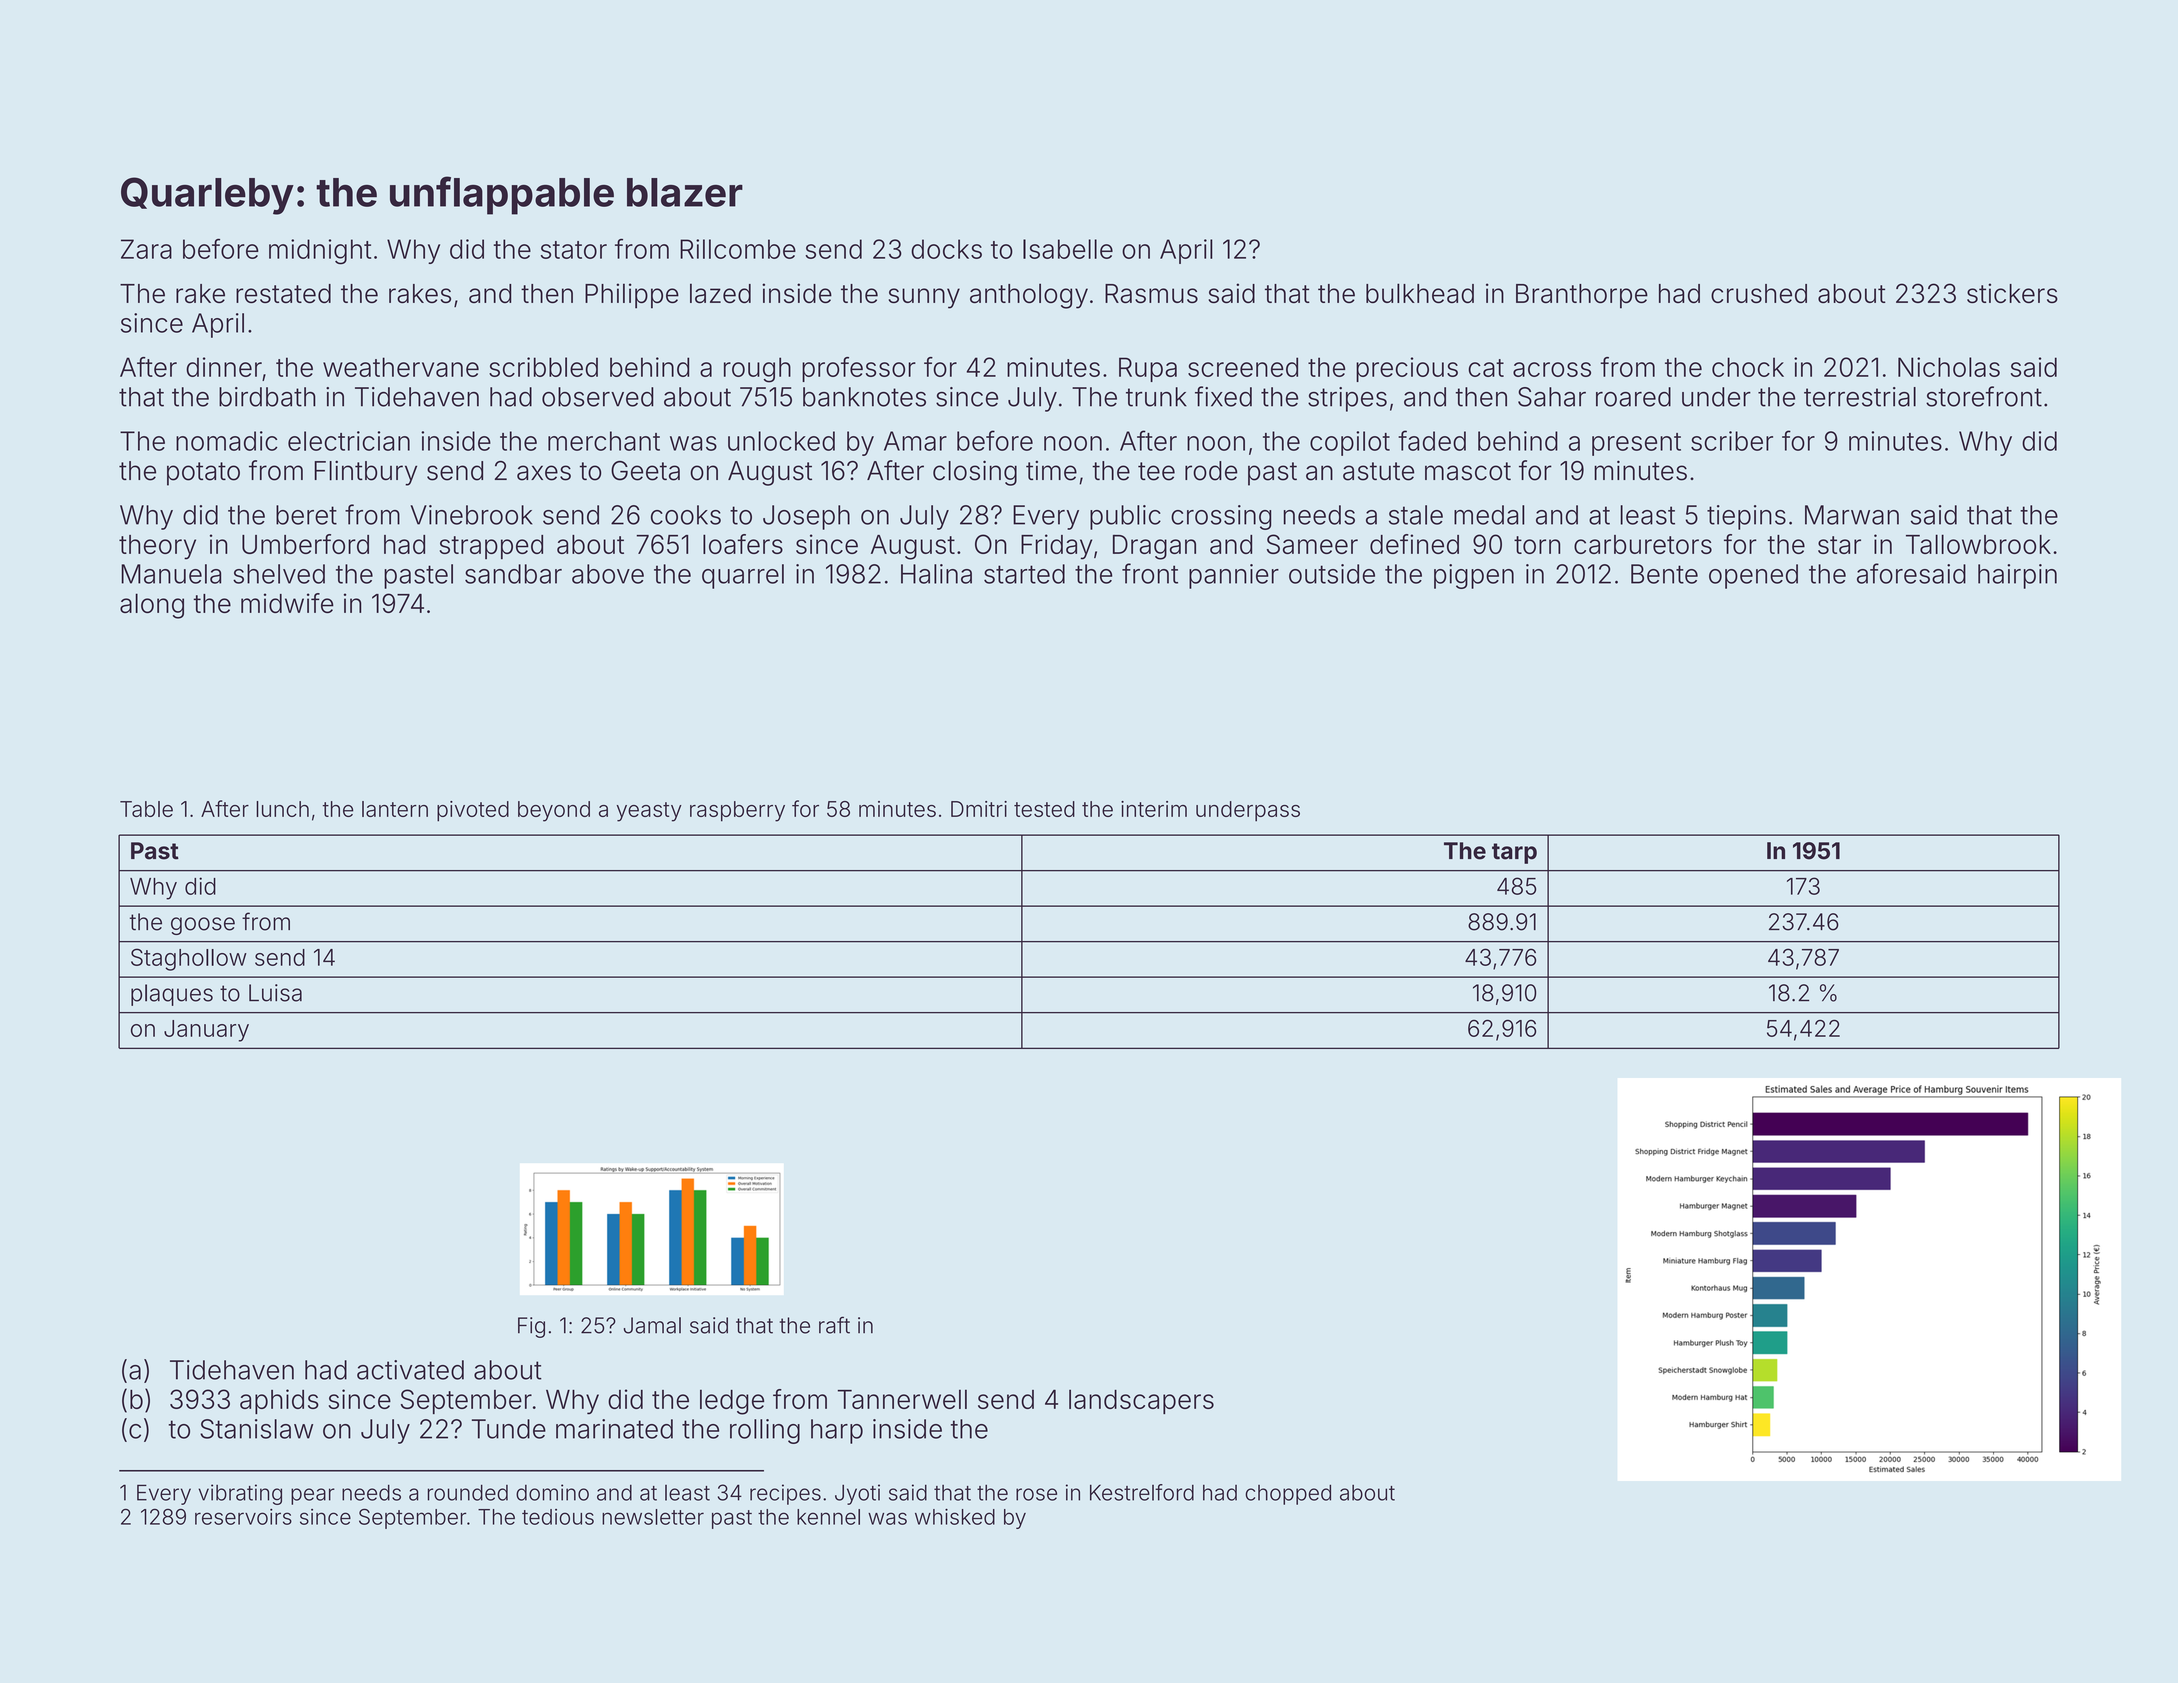 The image size is (2178, 1683). Describe the element at coordinates (256, 1429) in the screenshot. I see `Stanislaw` at that location.
